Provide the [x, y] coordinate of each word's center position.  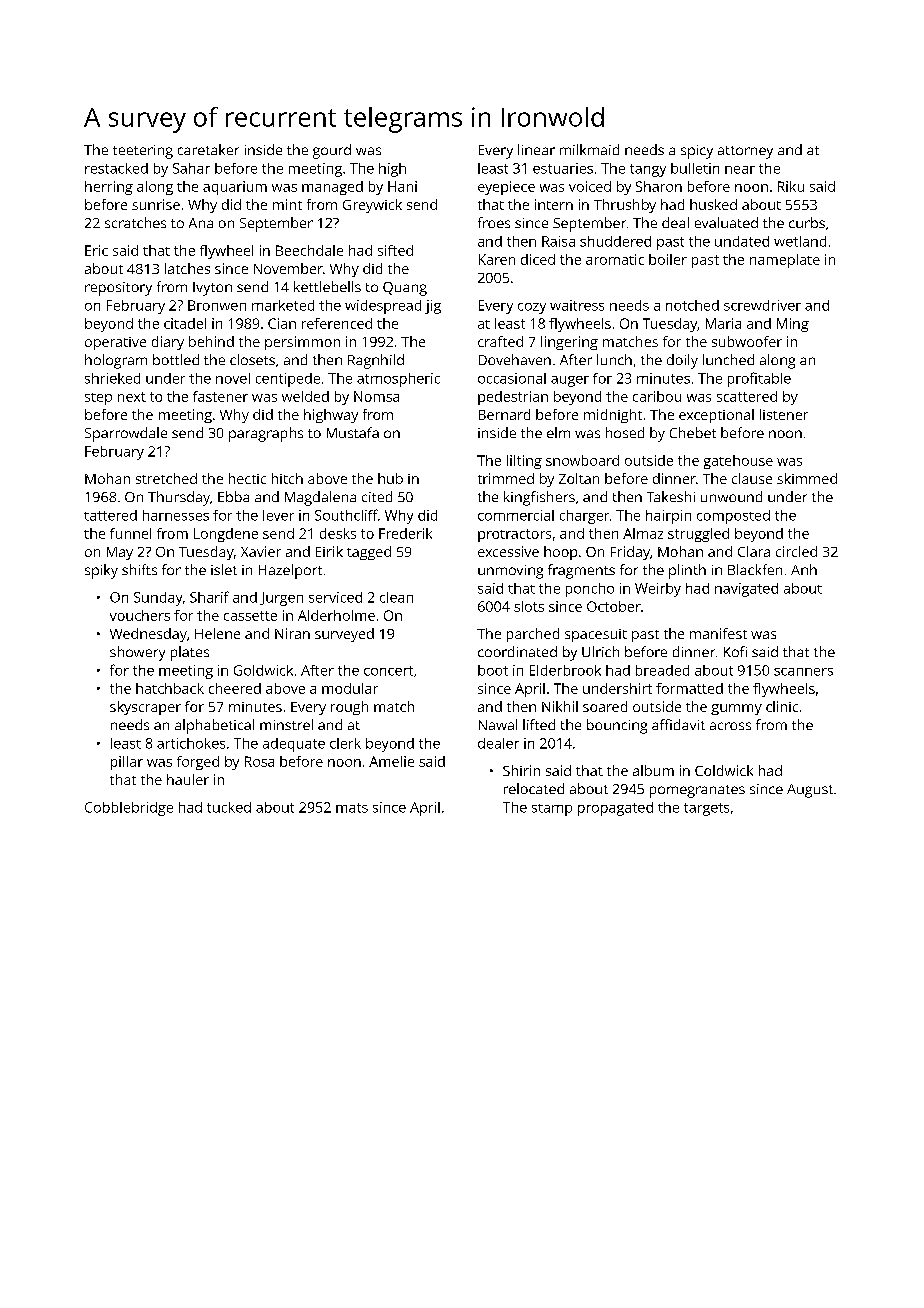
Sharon [659, 186]
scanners [803, 672]
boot [493, 670]
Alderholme [336, 615]
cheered [235, 688]
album [653, 770]
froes [494, 222]
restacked [116, 168]
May [120, 553]
